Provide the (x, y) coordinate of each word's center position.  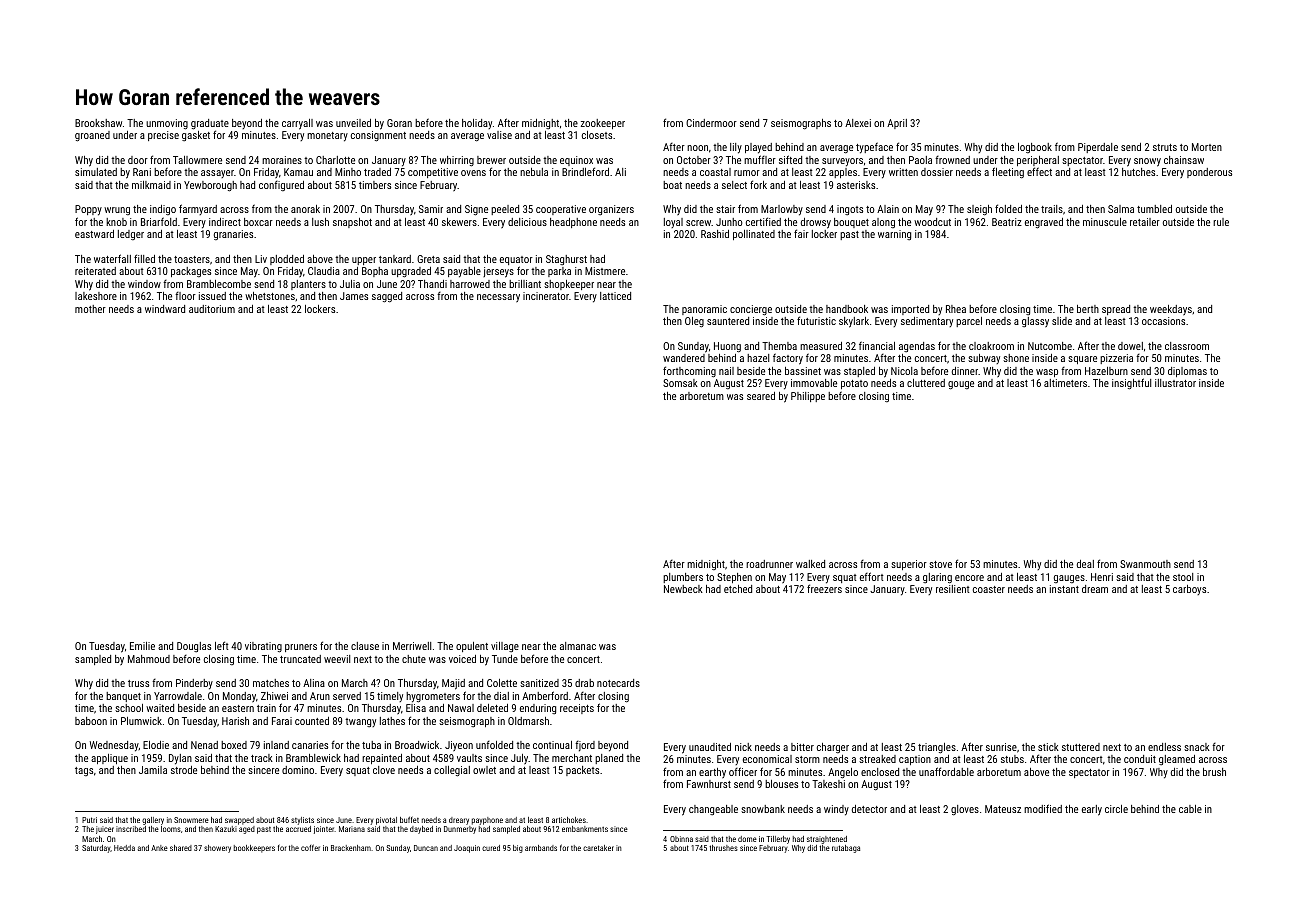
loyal (673, 223)
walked (810, 564)
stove (940, 564)
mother (90, 309)
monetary (327, 137)
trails (1052, 209)
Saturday (96, 849)
